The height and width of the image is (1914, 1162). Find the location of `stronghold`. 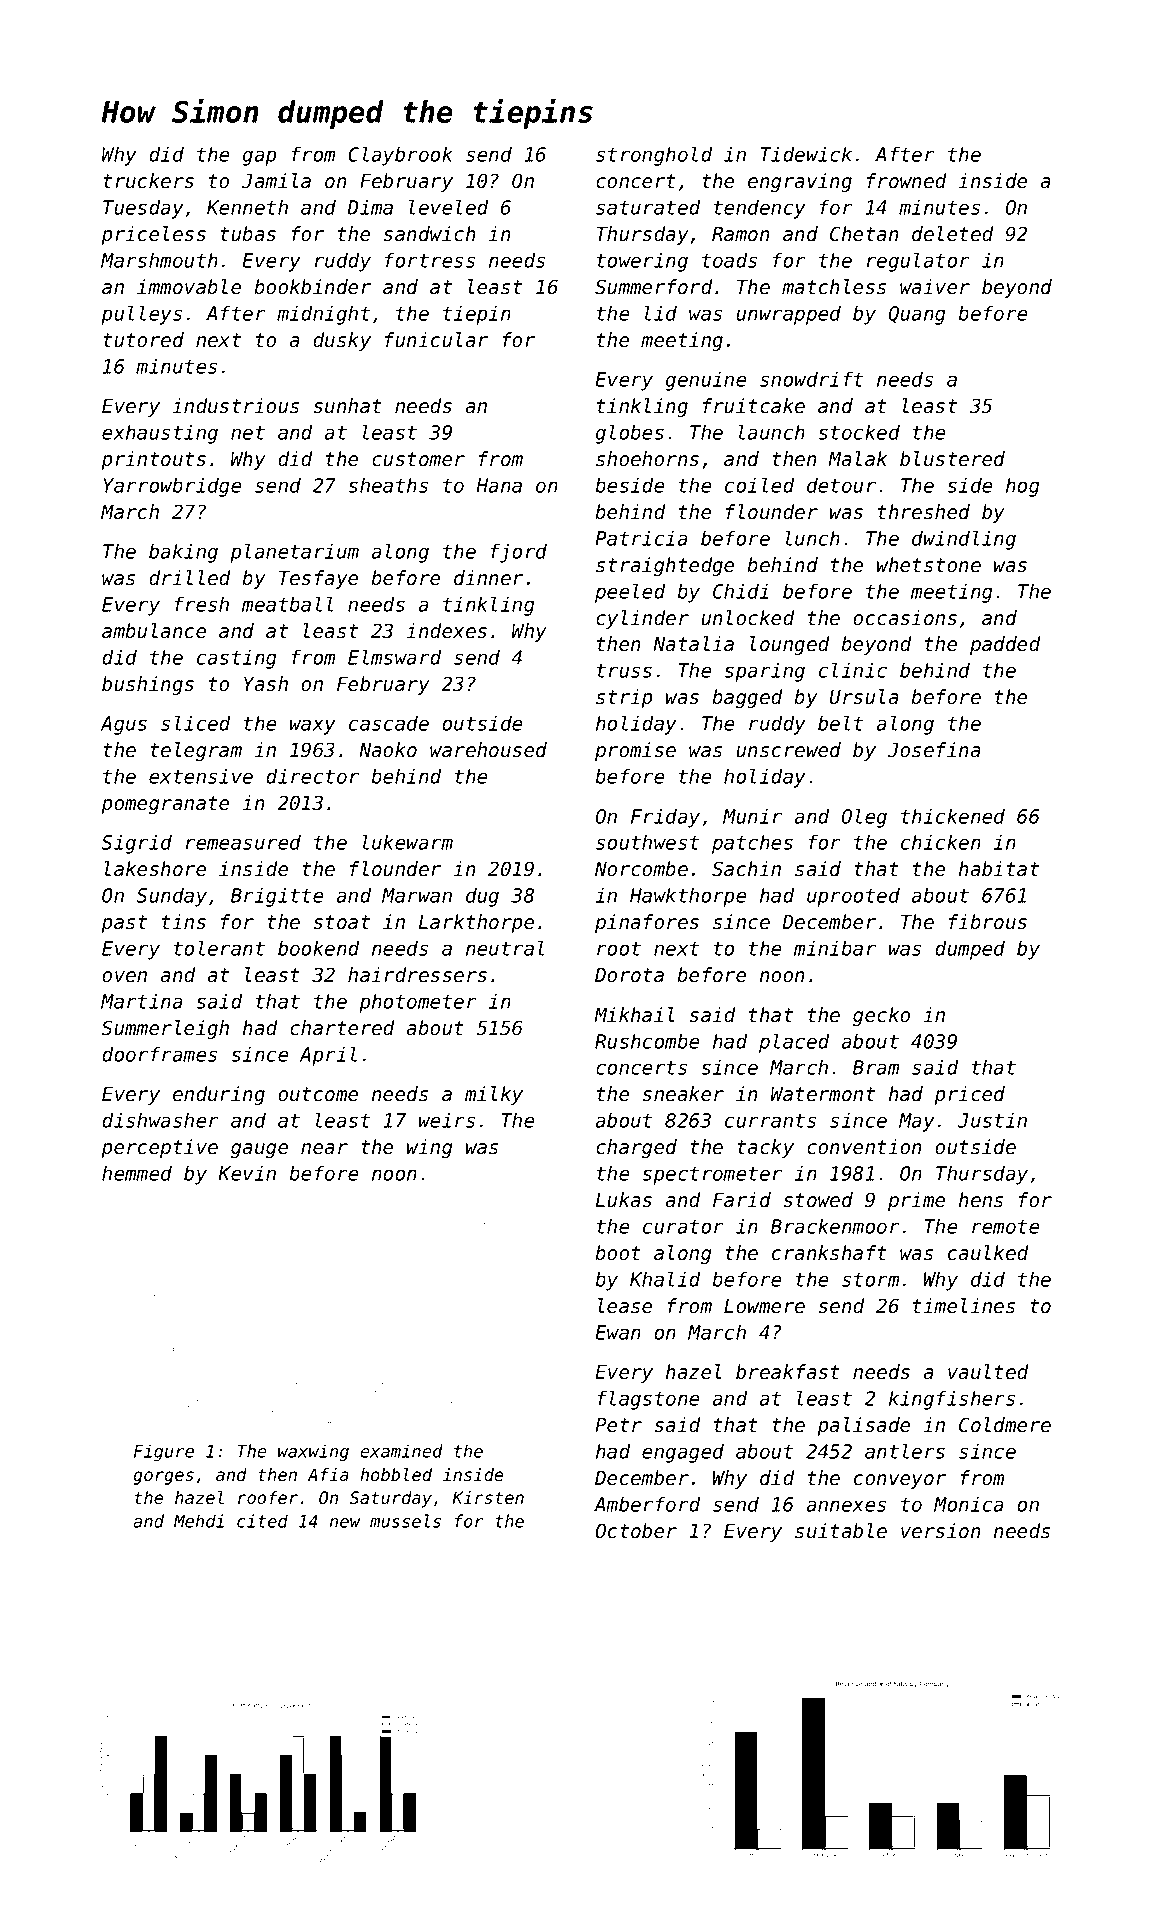

stronghold is located at coordinates (654, 156).
